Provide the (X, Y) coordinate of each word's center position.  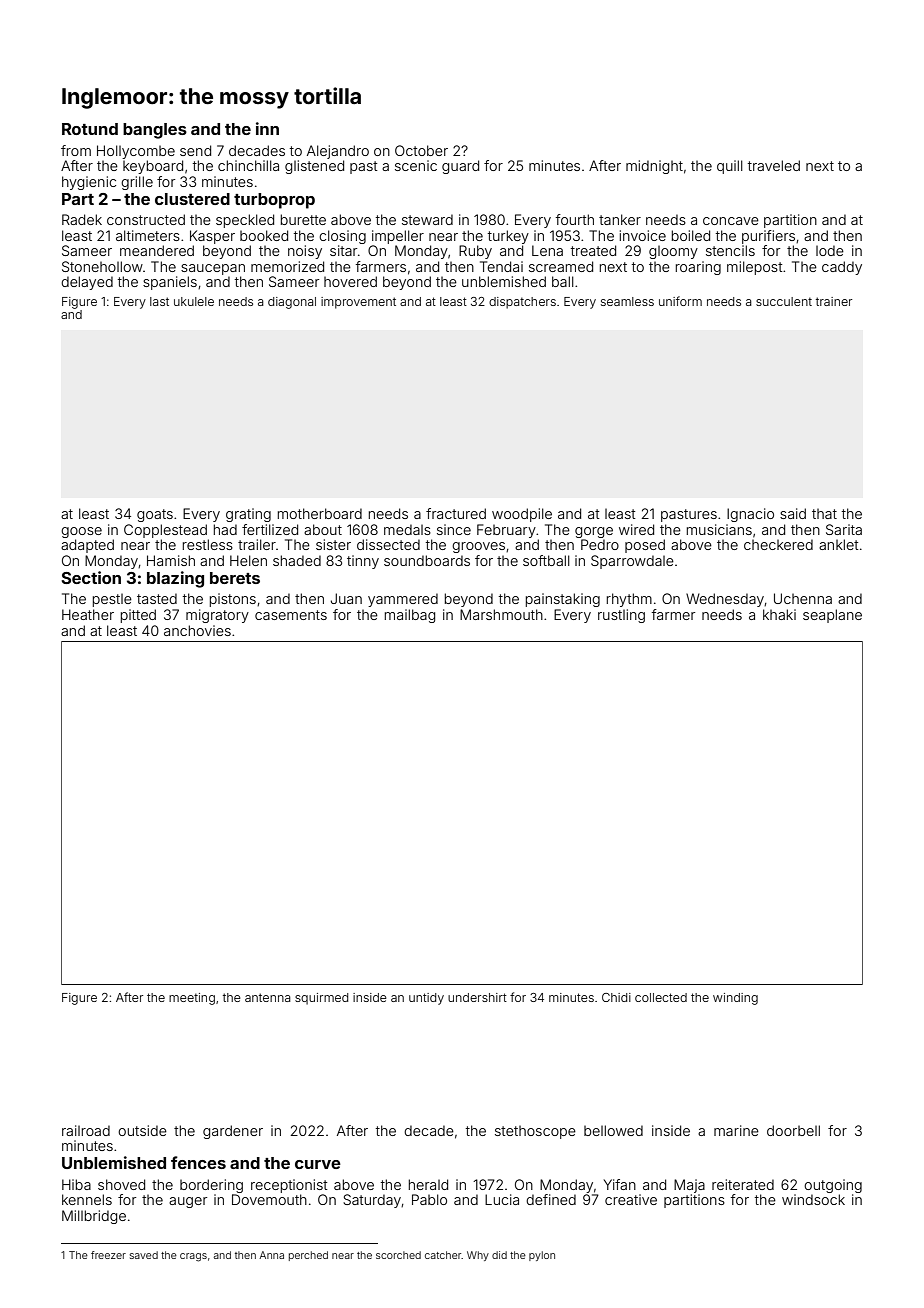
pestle (112, 600)
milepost (755, 268)
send (195, 150)
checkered (778, 544)
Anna (271, 1255)
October (421, 150)
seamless (627, 301)
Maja (689, 1186)
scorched (398, 1255)
